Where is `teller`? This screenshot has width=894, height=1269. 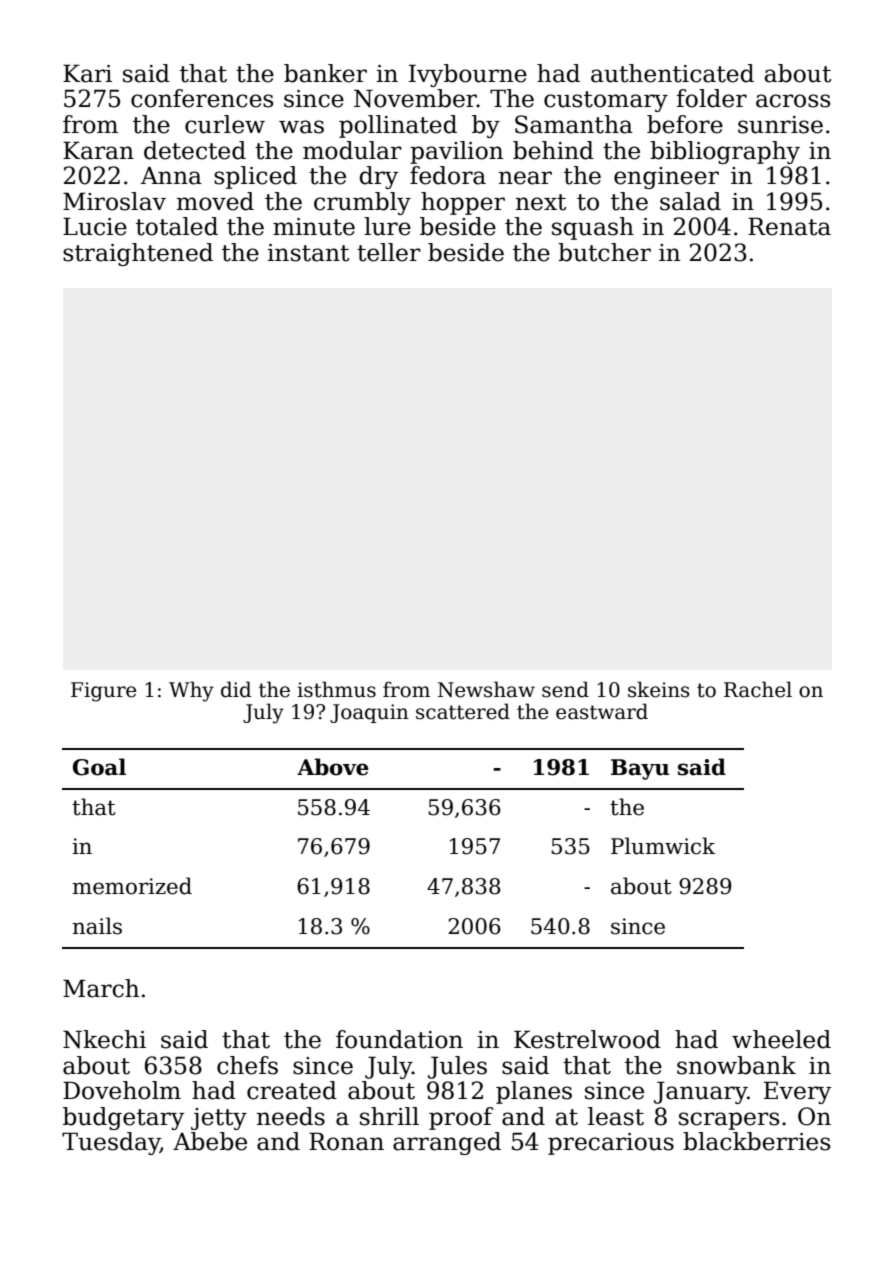 teller is located at coordinates (389, 252).
